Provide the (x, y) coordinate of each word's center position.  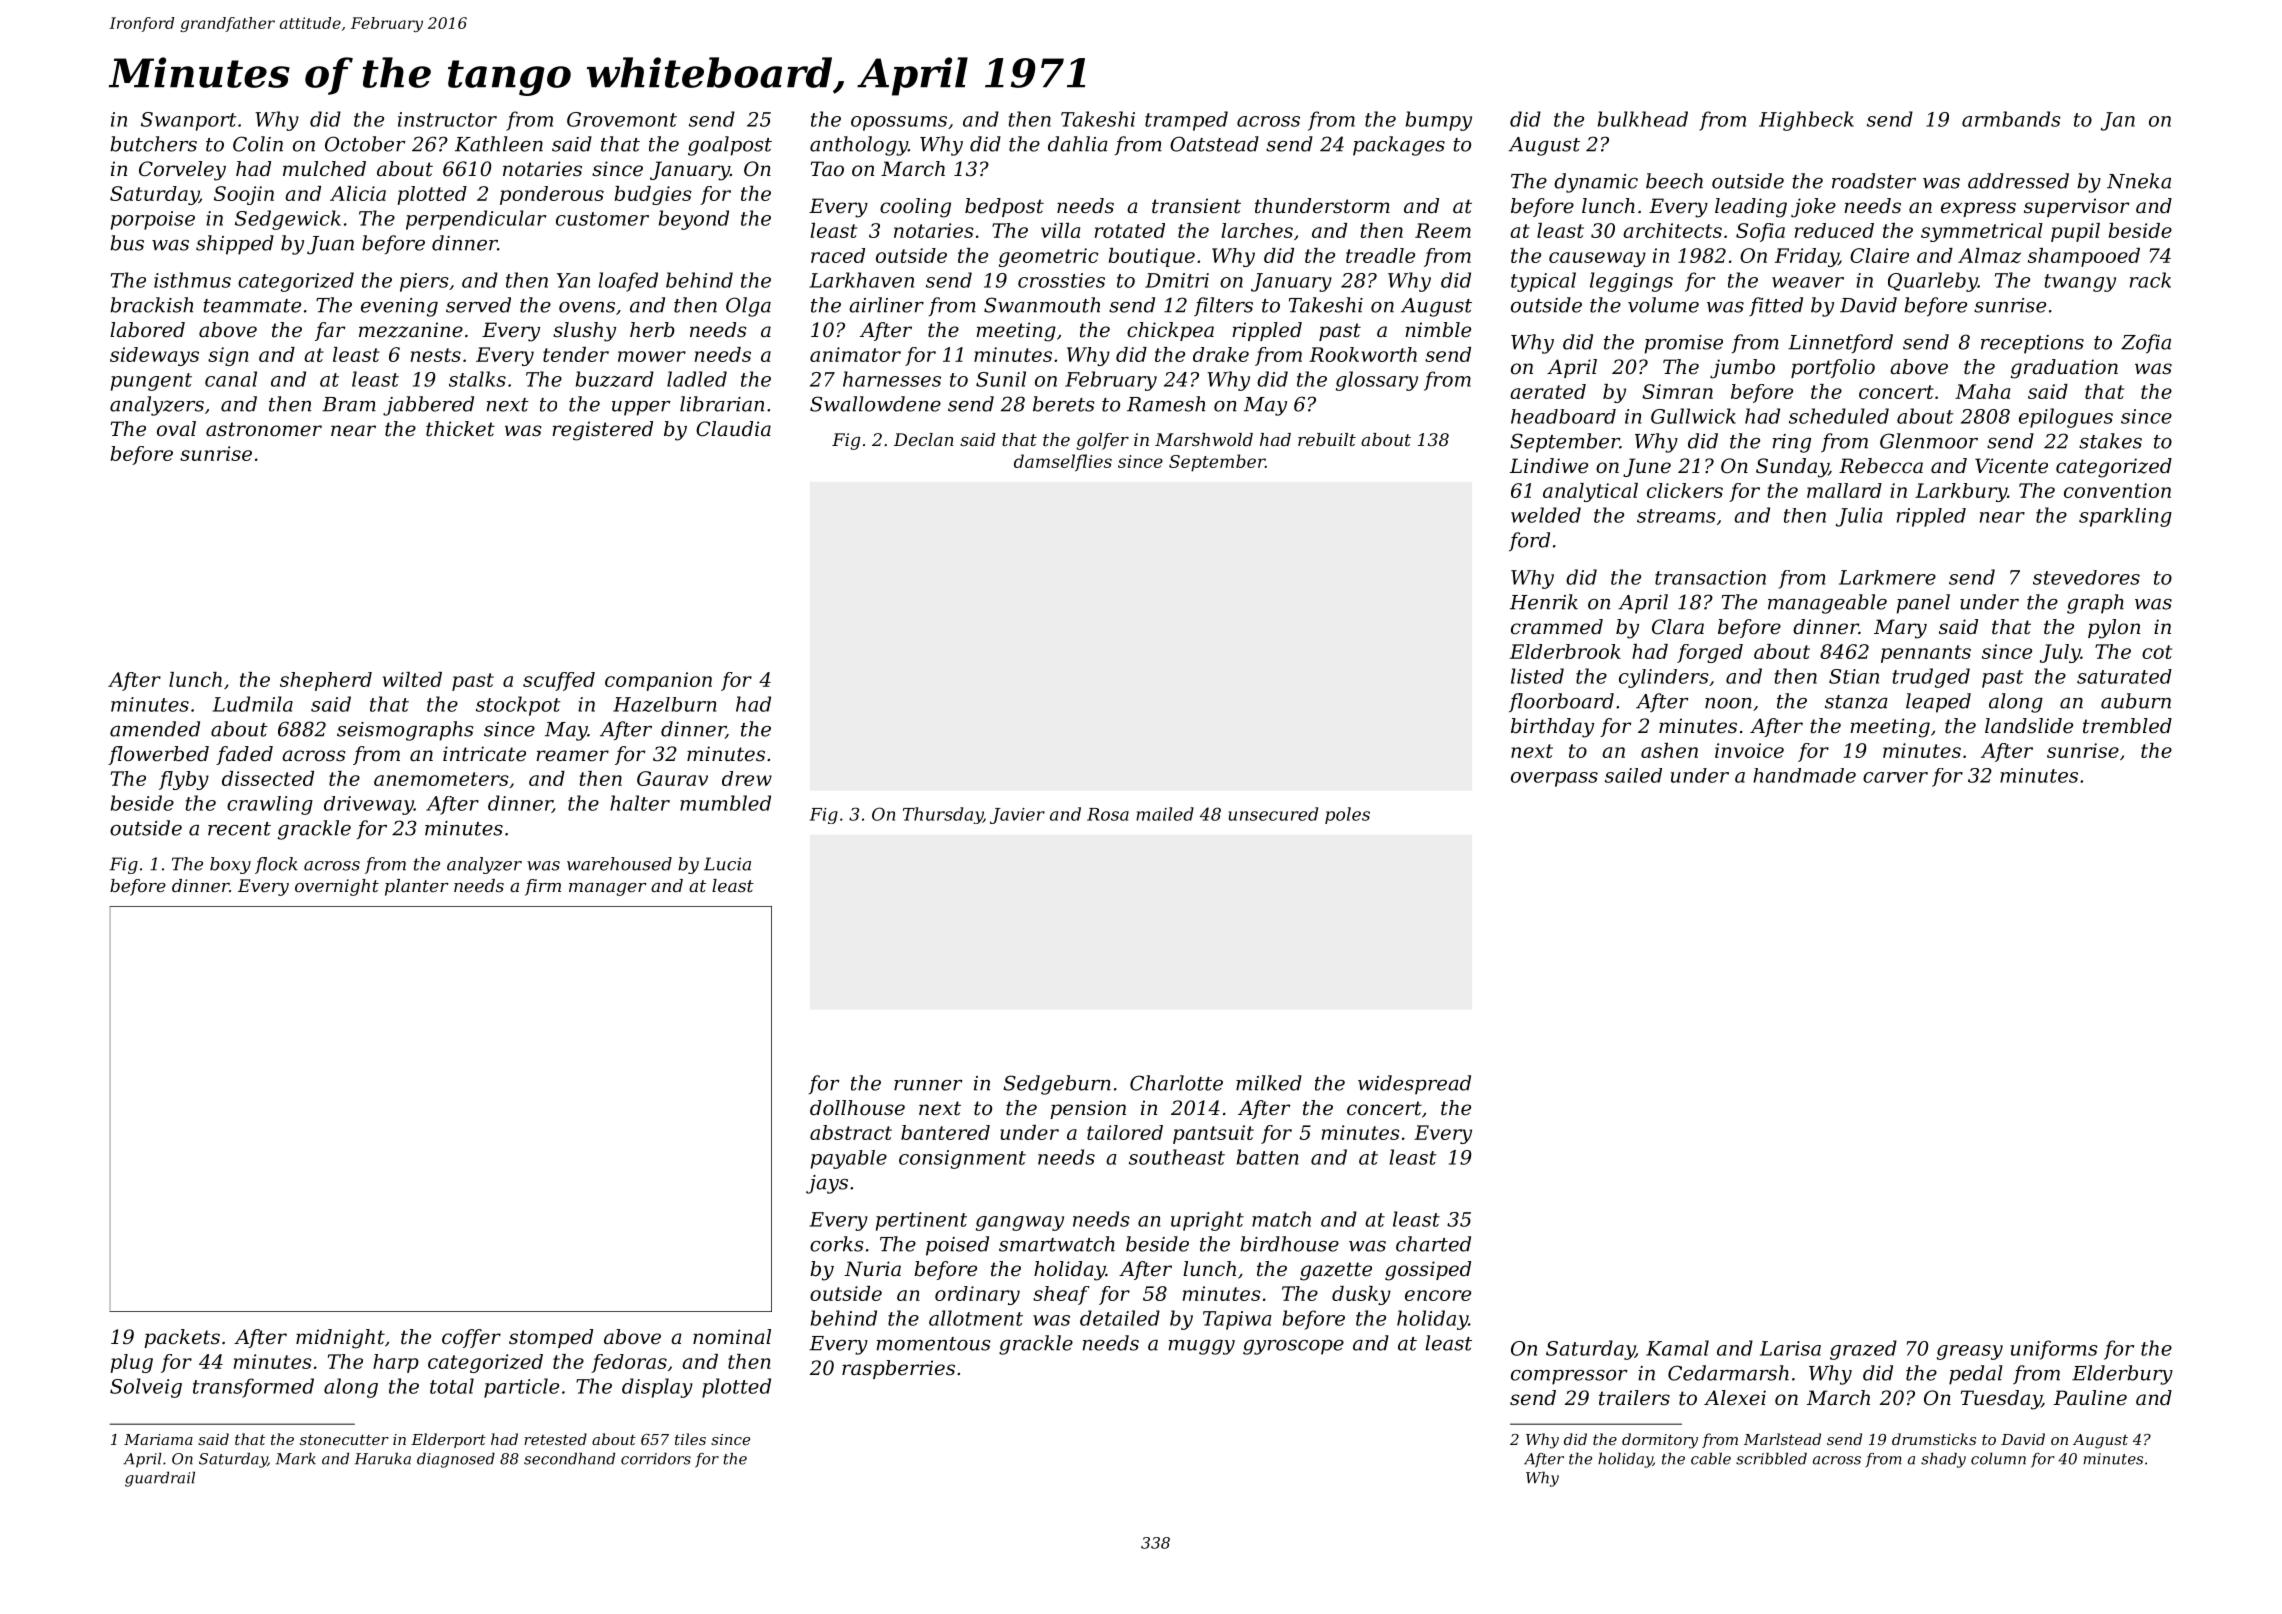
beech (1674, 181)
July (2060, 653)
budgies (653, 195)
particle (521, 1388)
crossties (1061, 280)
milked (1269, 1083)
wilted (412, 679)
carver (1895, 777)
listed (1537, 676)
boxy (230, 865)
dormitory (1660, 1441)
